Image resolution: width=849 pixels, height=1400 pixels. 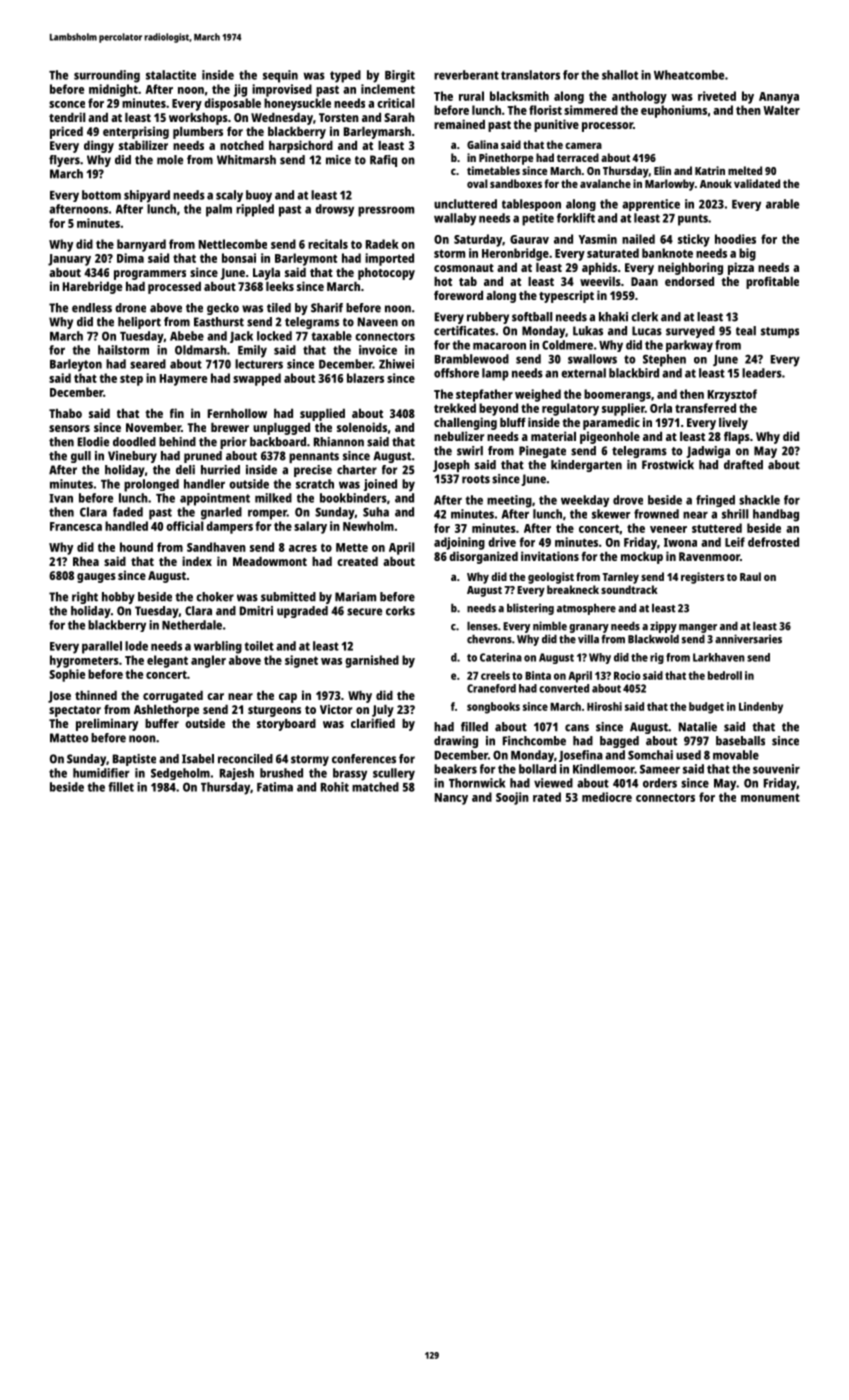 I want to click on hoodies, so click(x=735, y=239).
